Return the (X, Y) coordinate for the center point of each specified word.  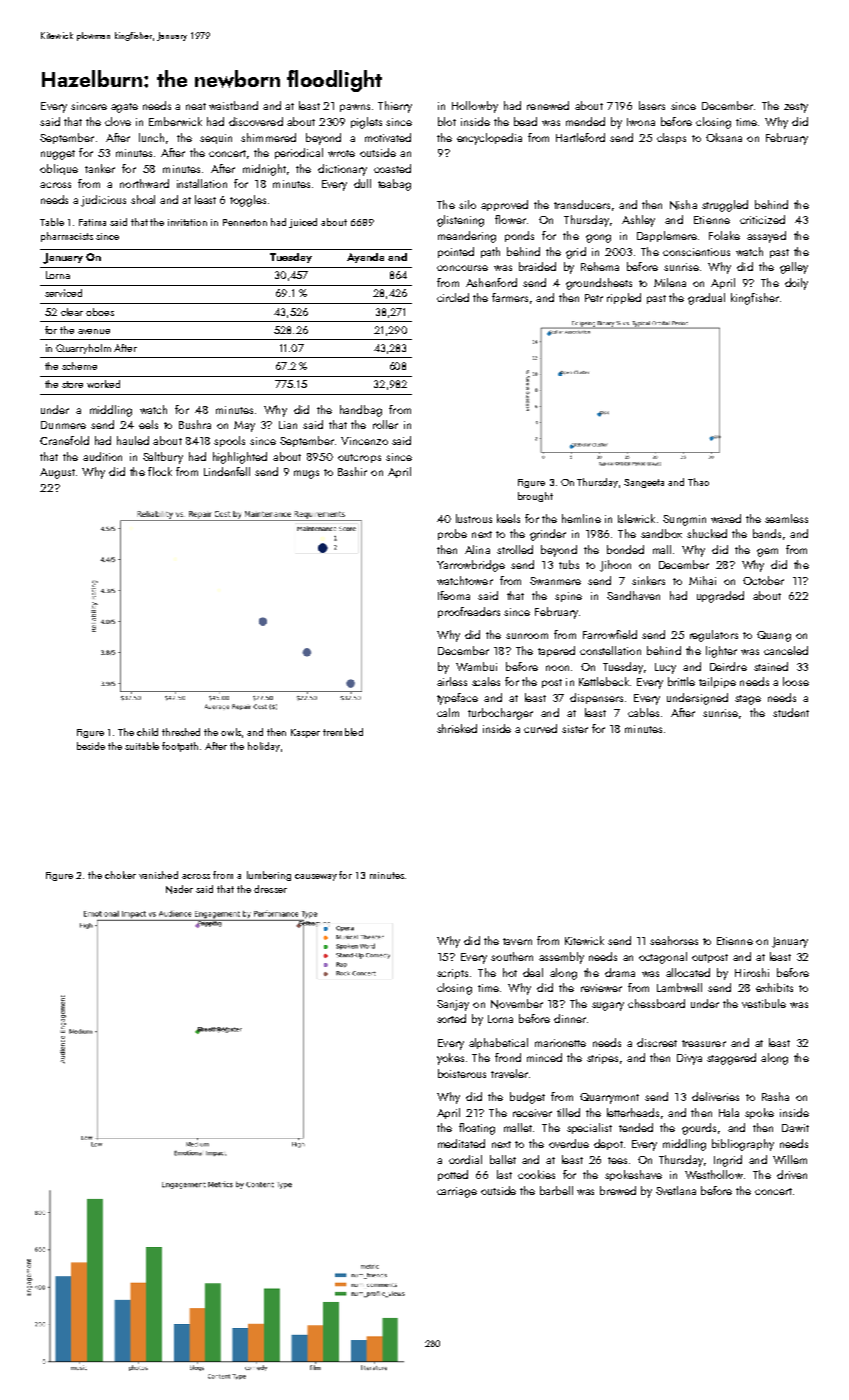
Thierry (395, 107)
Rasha (775, 1096)
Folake (724, 235)
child (147, 732)
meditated (461, 1143)
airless (452, 681)
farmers (510, 297)
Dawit (795, 1128)
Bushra (195, 424)
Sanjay (453, 1005)
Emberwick (175, 121)
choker (120, 875)
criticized (762, 219)
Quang (774, 636)
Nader (179, 889)
